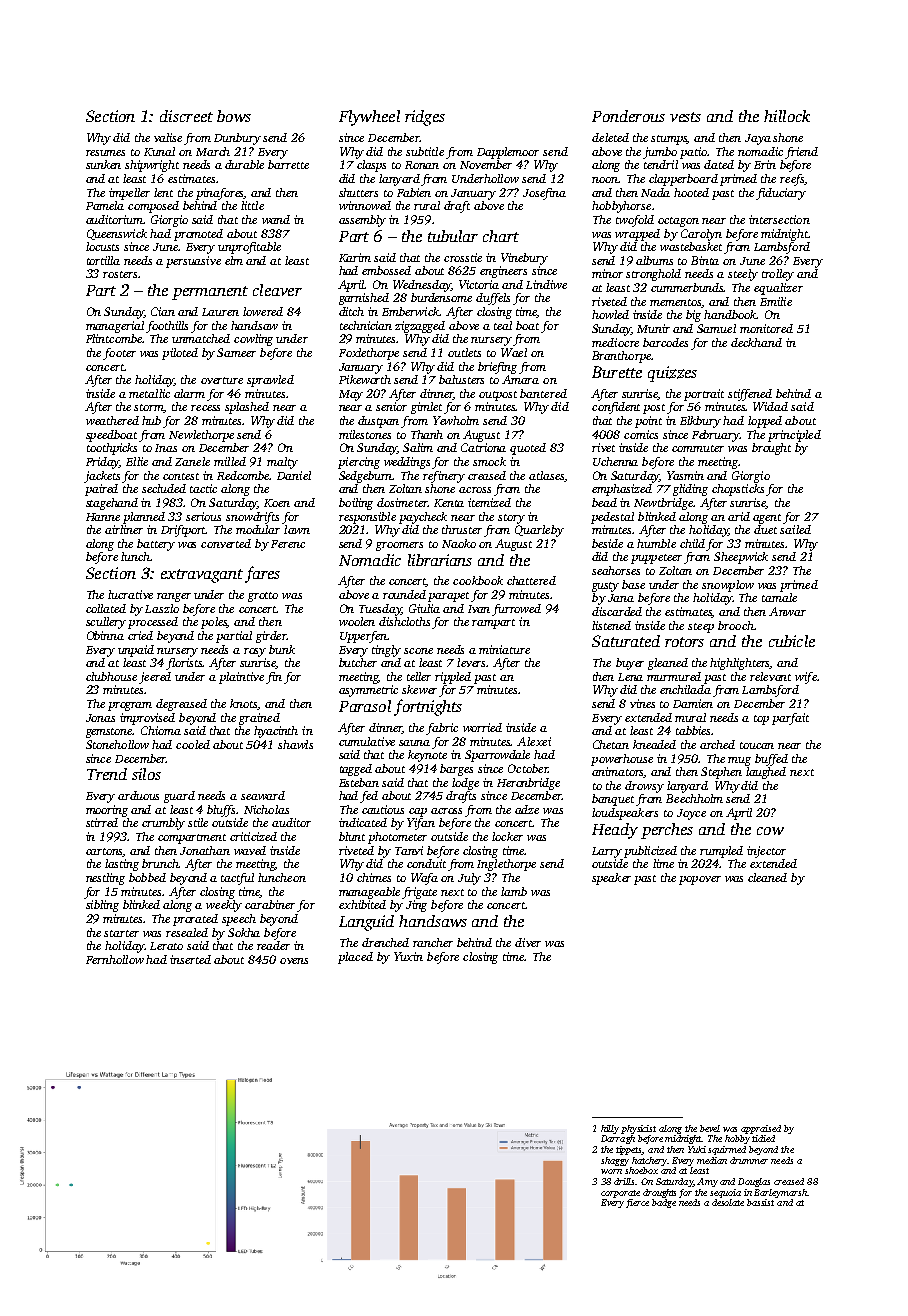 The width and height of the screenshot is (908, 1316). Describe the element at coordinates (611, 1171) in the screenshot. I see `worn` at that location.
